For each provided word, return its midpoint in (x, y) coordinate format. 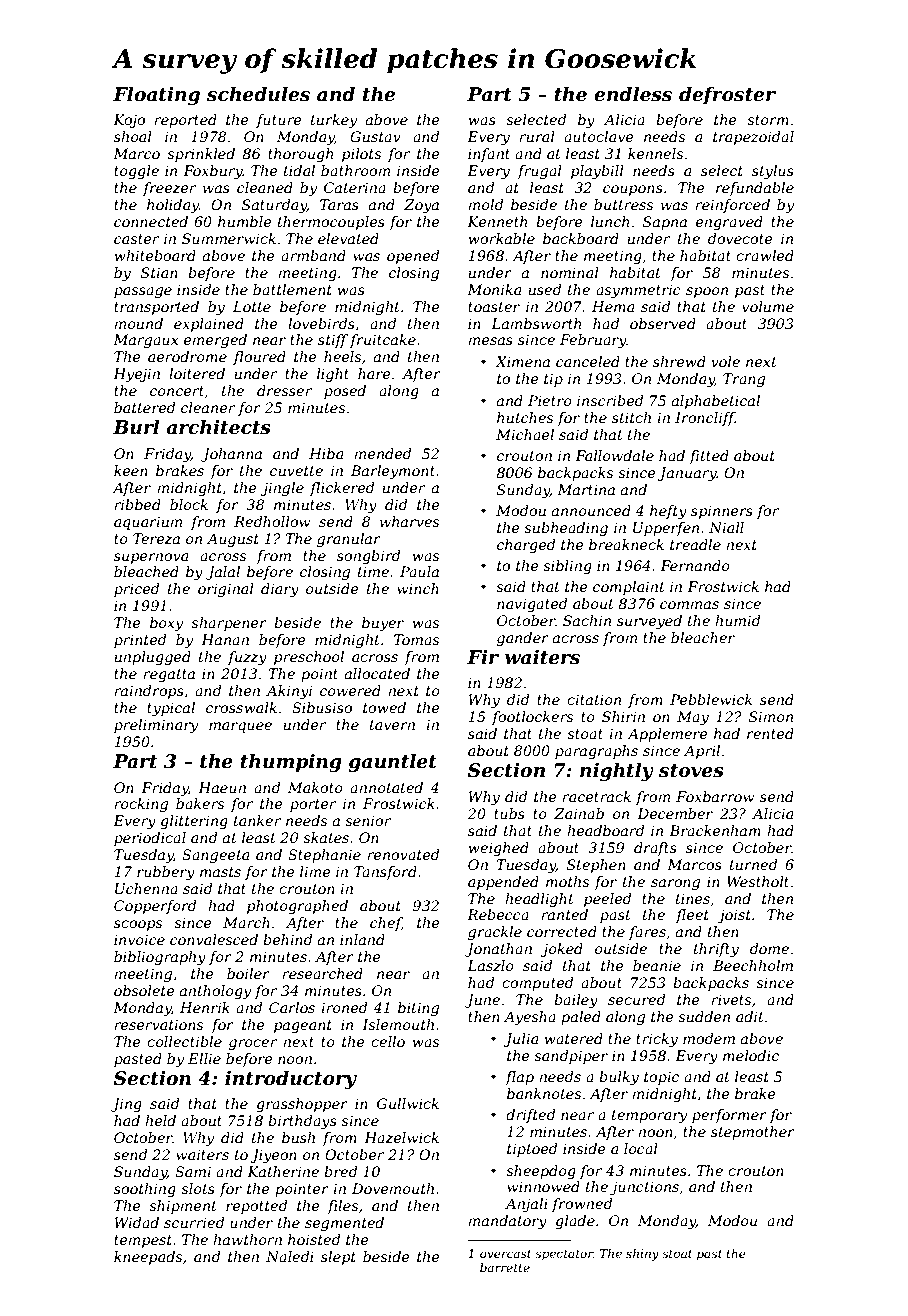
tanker (257, 820)
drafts (655, 849)
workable (502, 238)
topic (661, 1078)
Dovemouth (393, 1188)
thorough (300, 155)
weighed (499, 849)
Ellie (204, 1058)
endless (633, 94)
